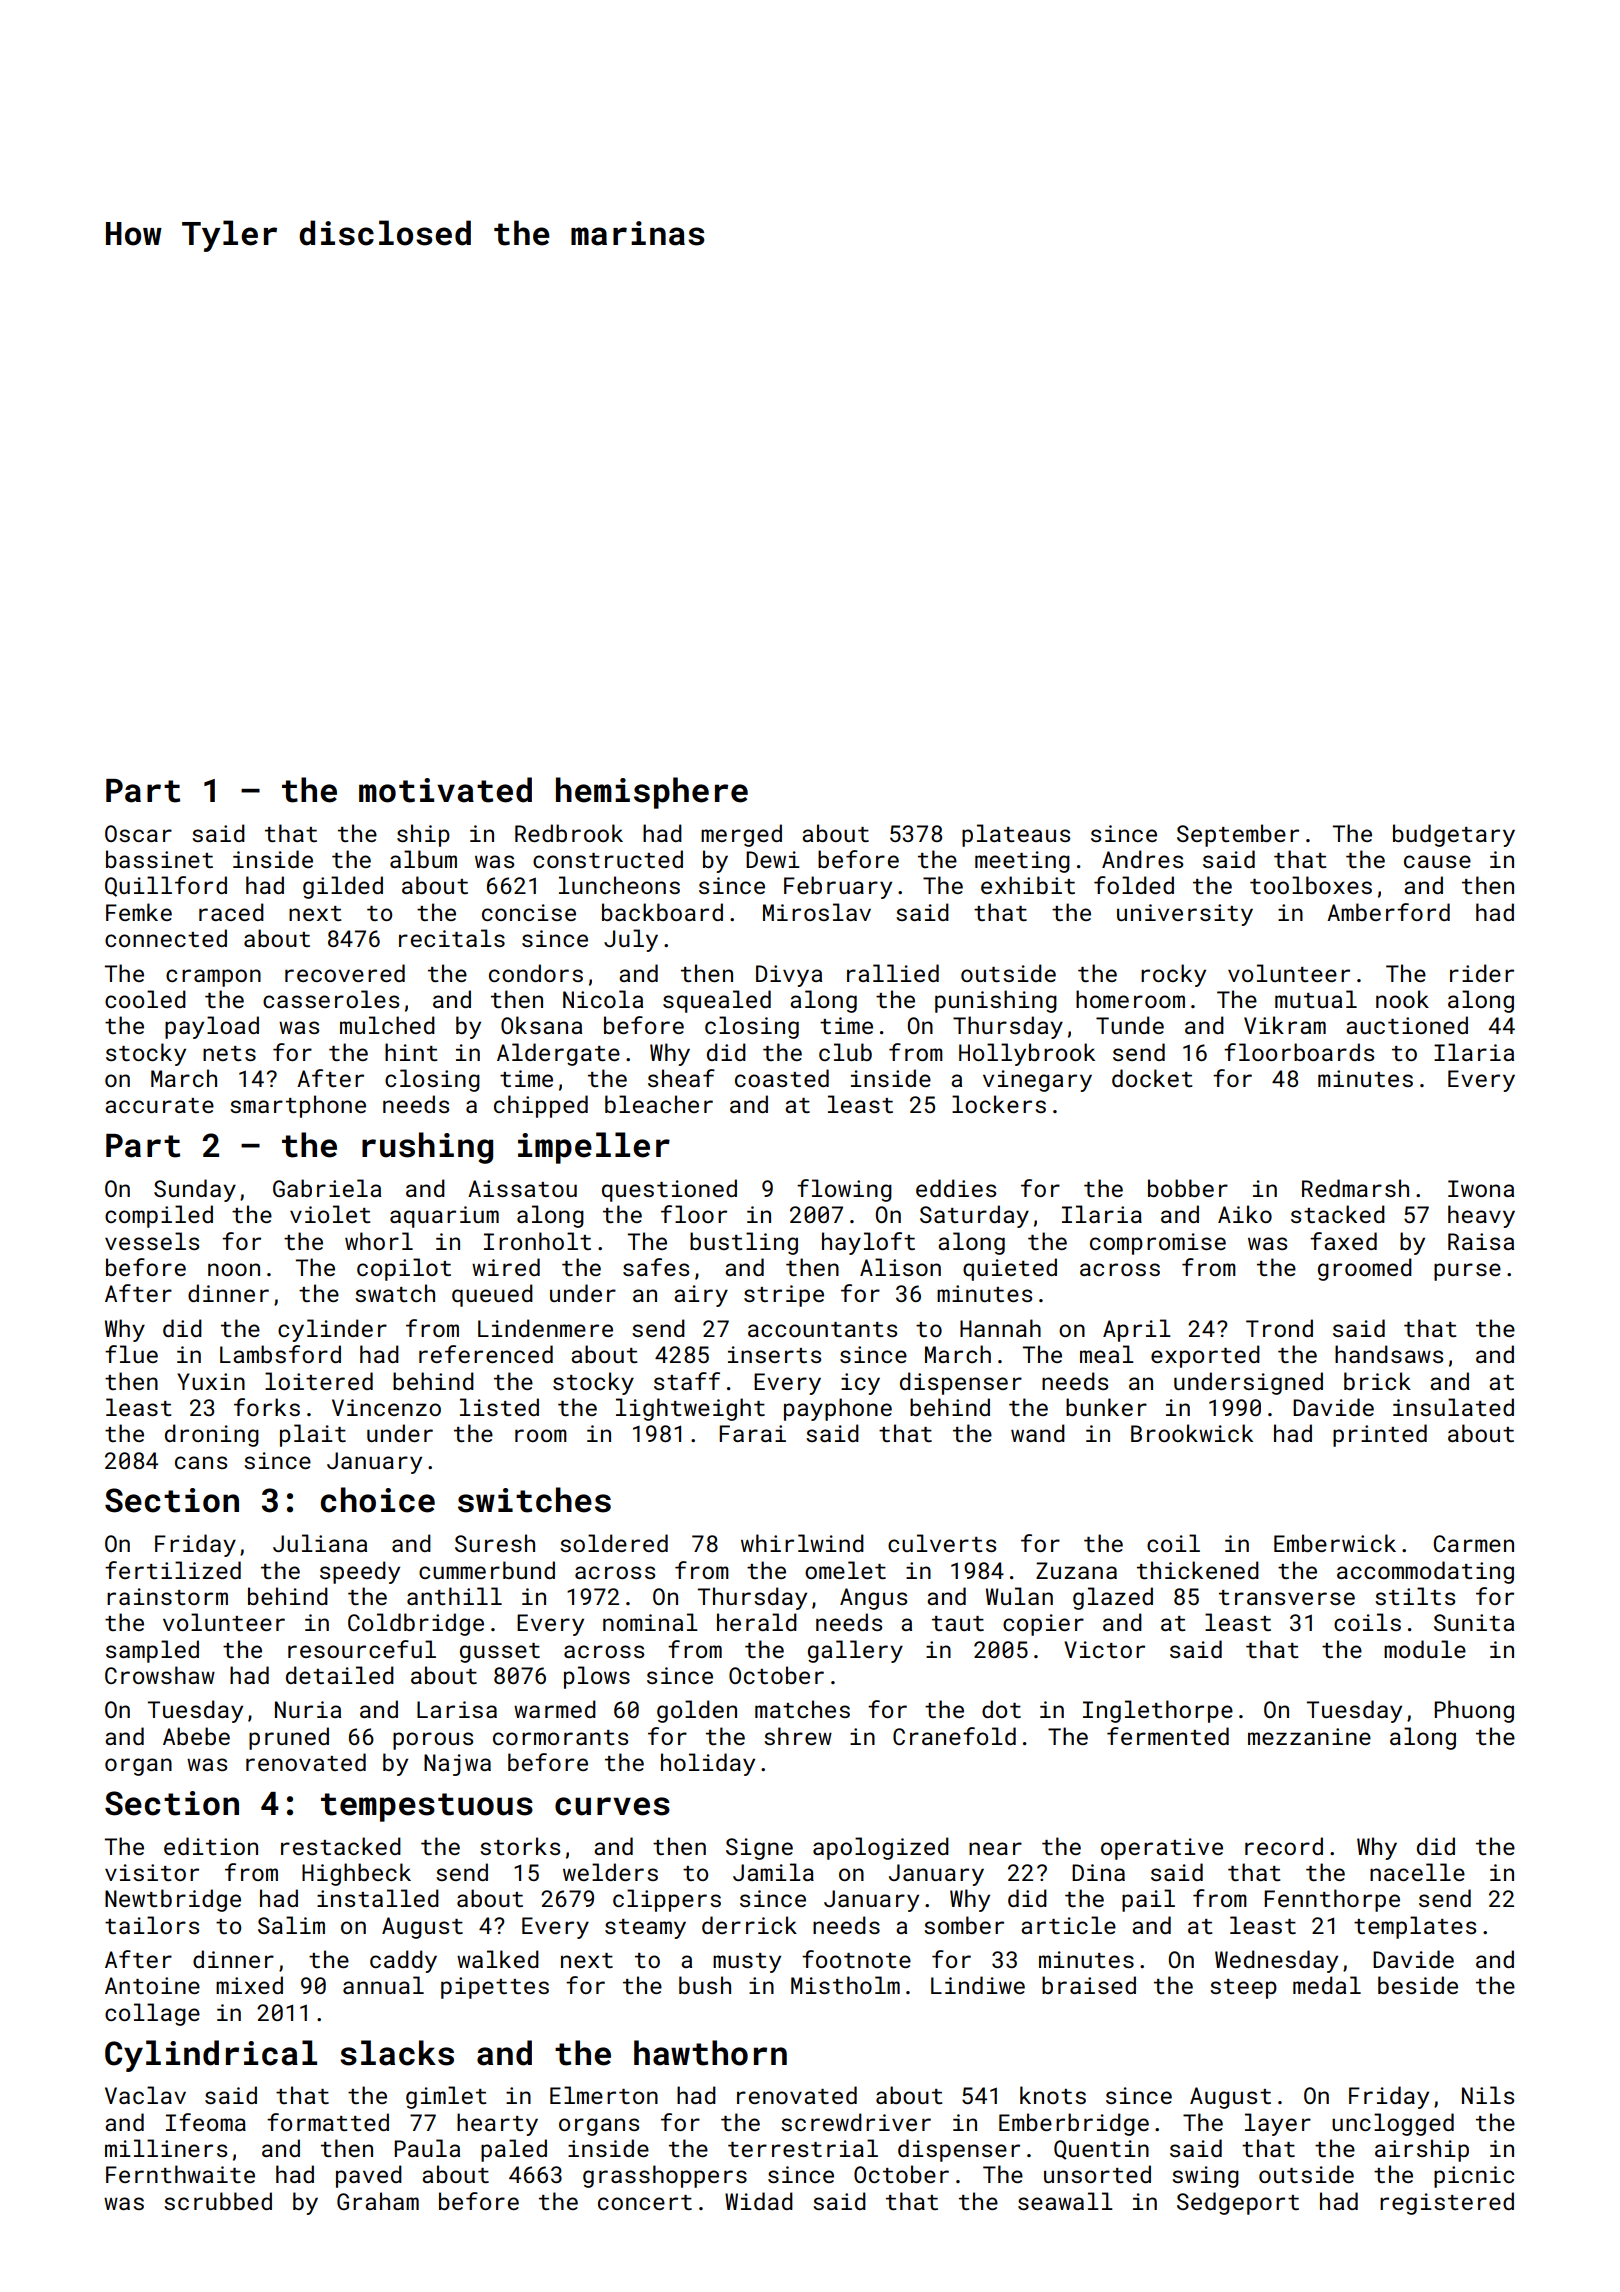 Image resolution: width=1620 pixels, height=2292 pixels. Describe the element at coordinates (881, 1848) in the document. I see `apologized` at that location.
